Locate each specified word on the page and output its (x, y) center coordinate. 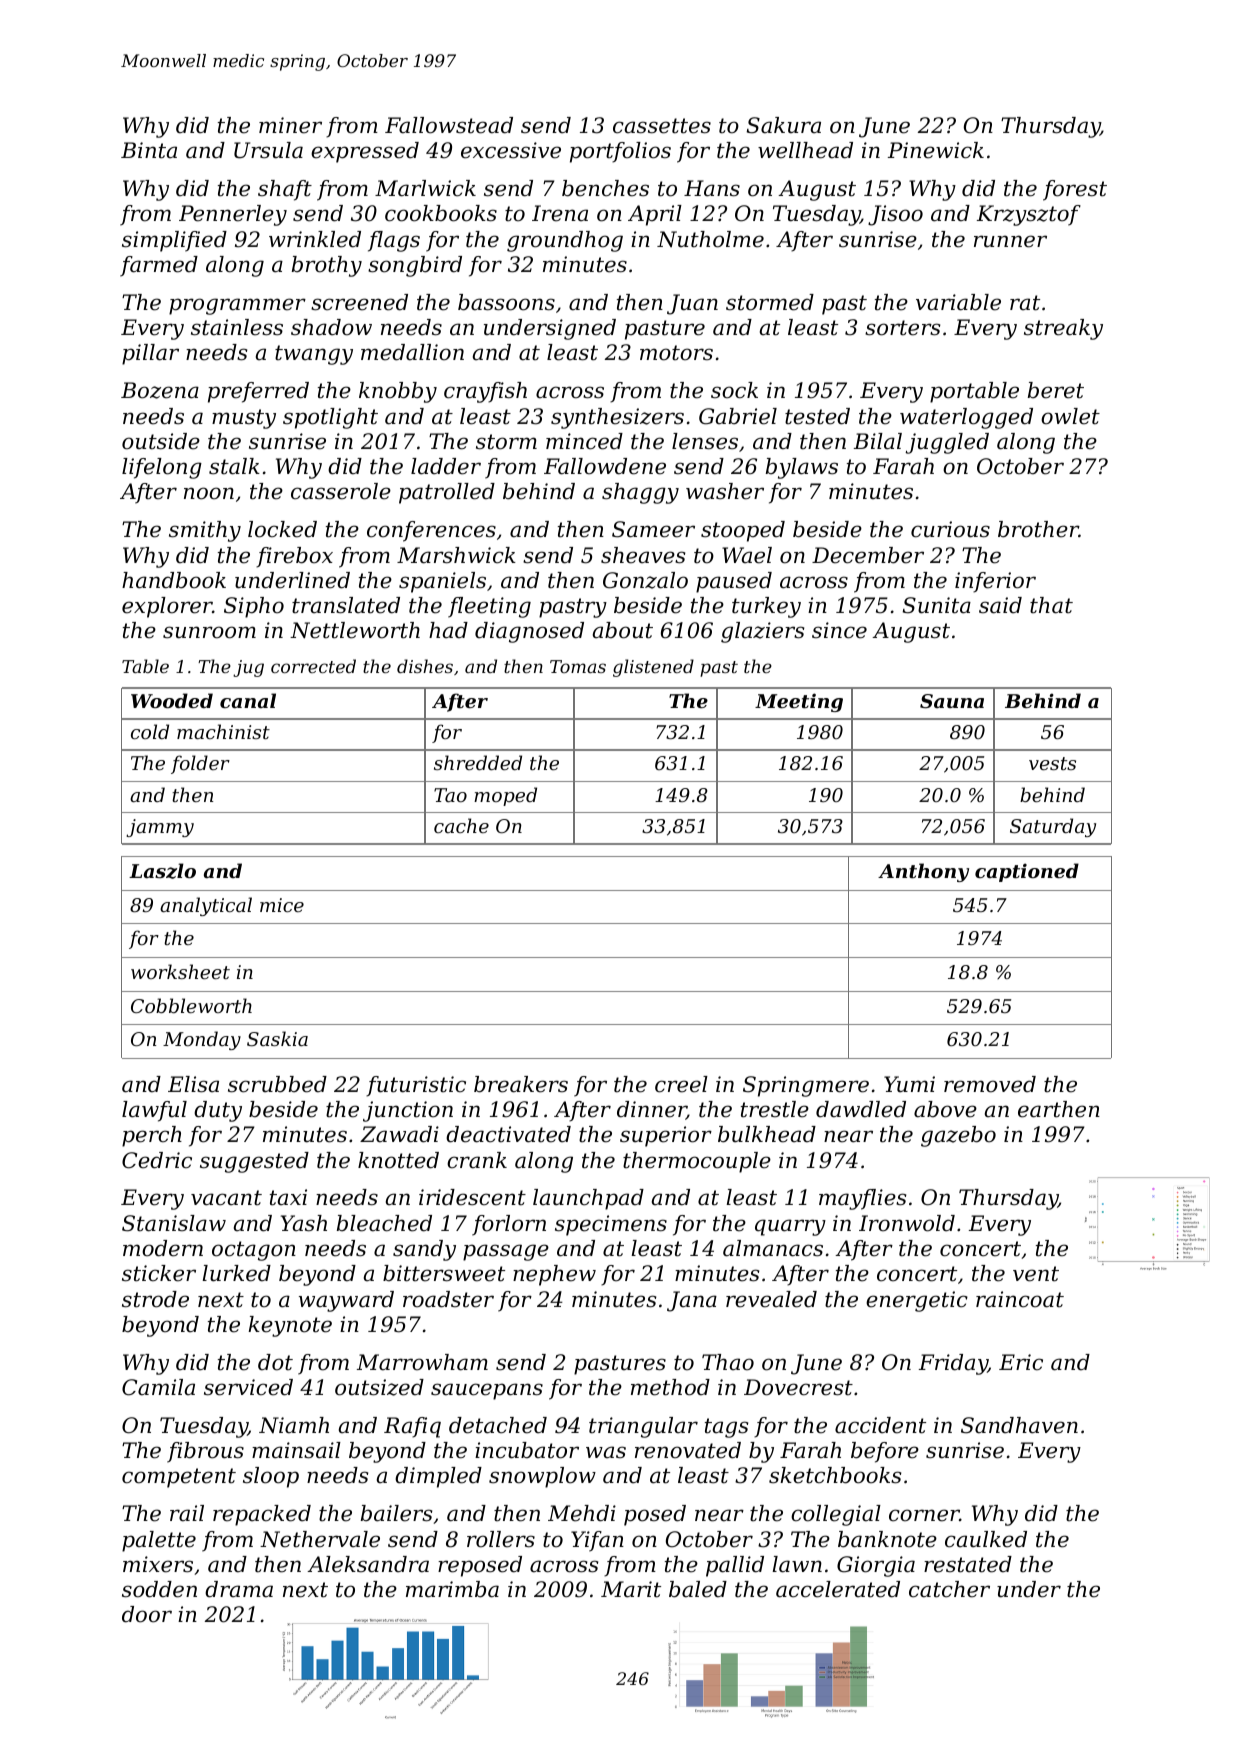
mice (282, 905)
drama (239, 1589)
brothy (327, 266)
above (945, 1109)
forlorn (509, 1225)
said (1000, 605)
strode (155, 1299)
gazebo (958, 1136)
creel (681, 1084)
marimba (452, 1589)
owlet (1070, 416)
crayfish (485, 392)
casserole (341, 491)
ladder (446, 466)
